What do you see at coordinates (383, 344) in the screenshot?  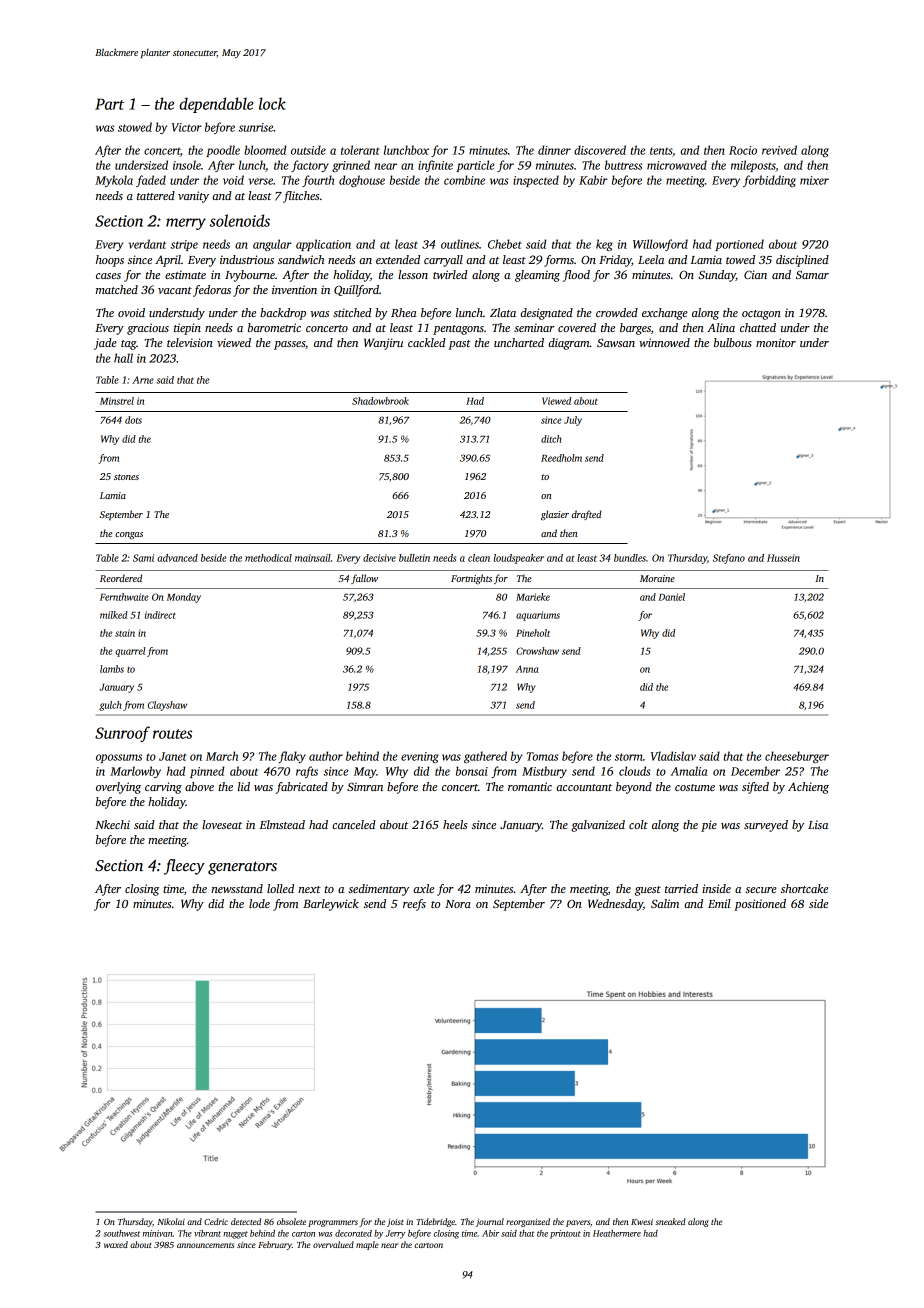 I see `Wanjiru` at bounding box center [383, 344].
